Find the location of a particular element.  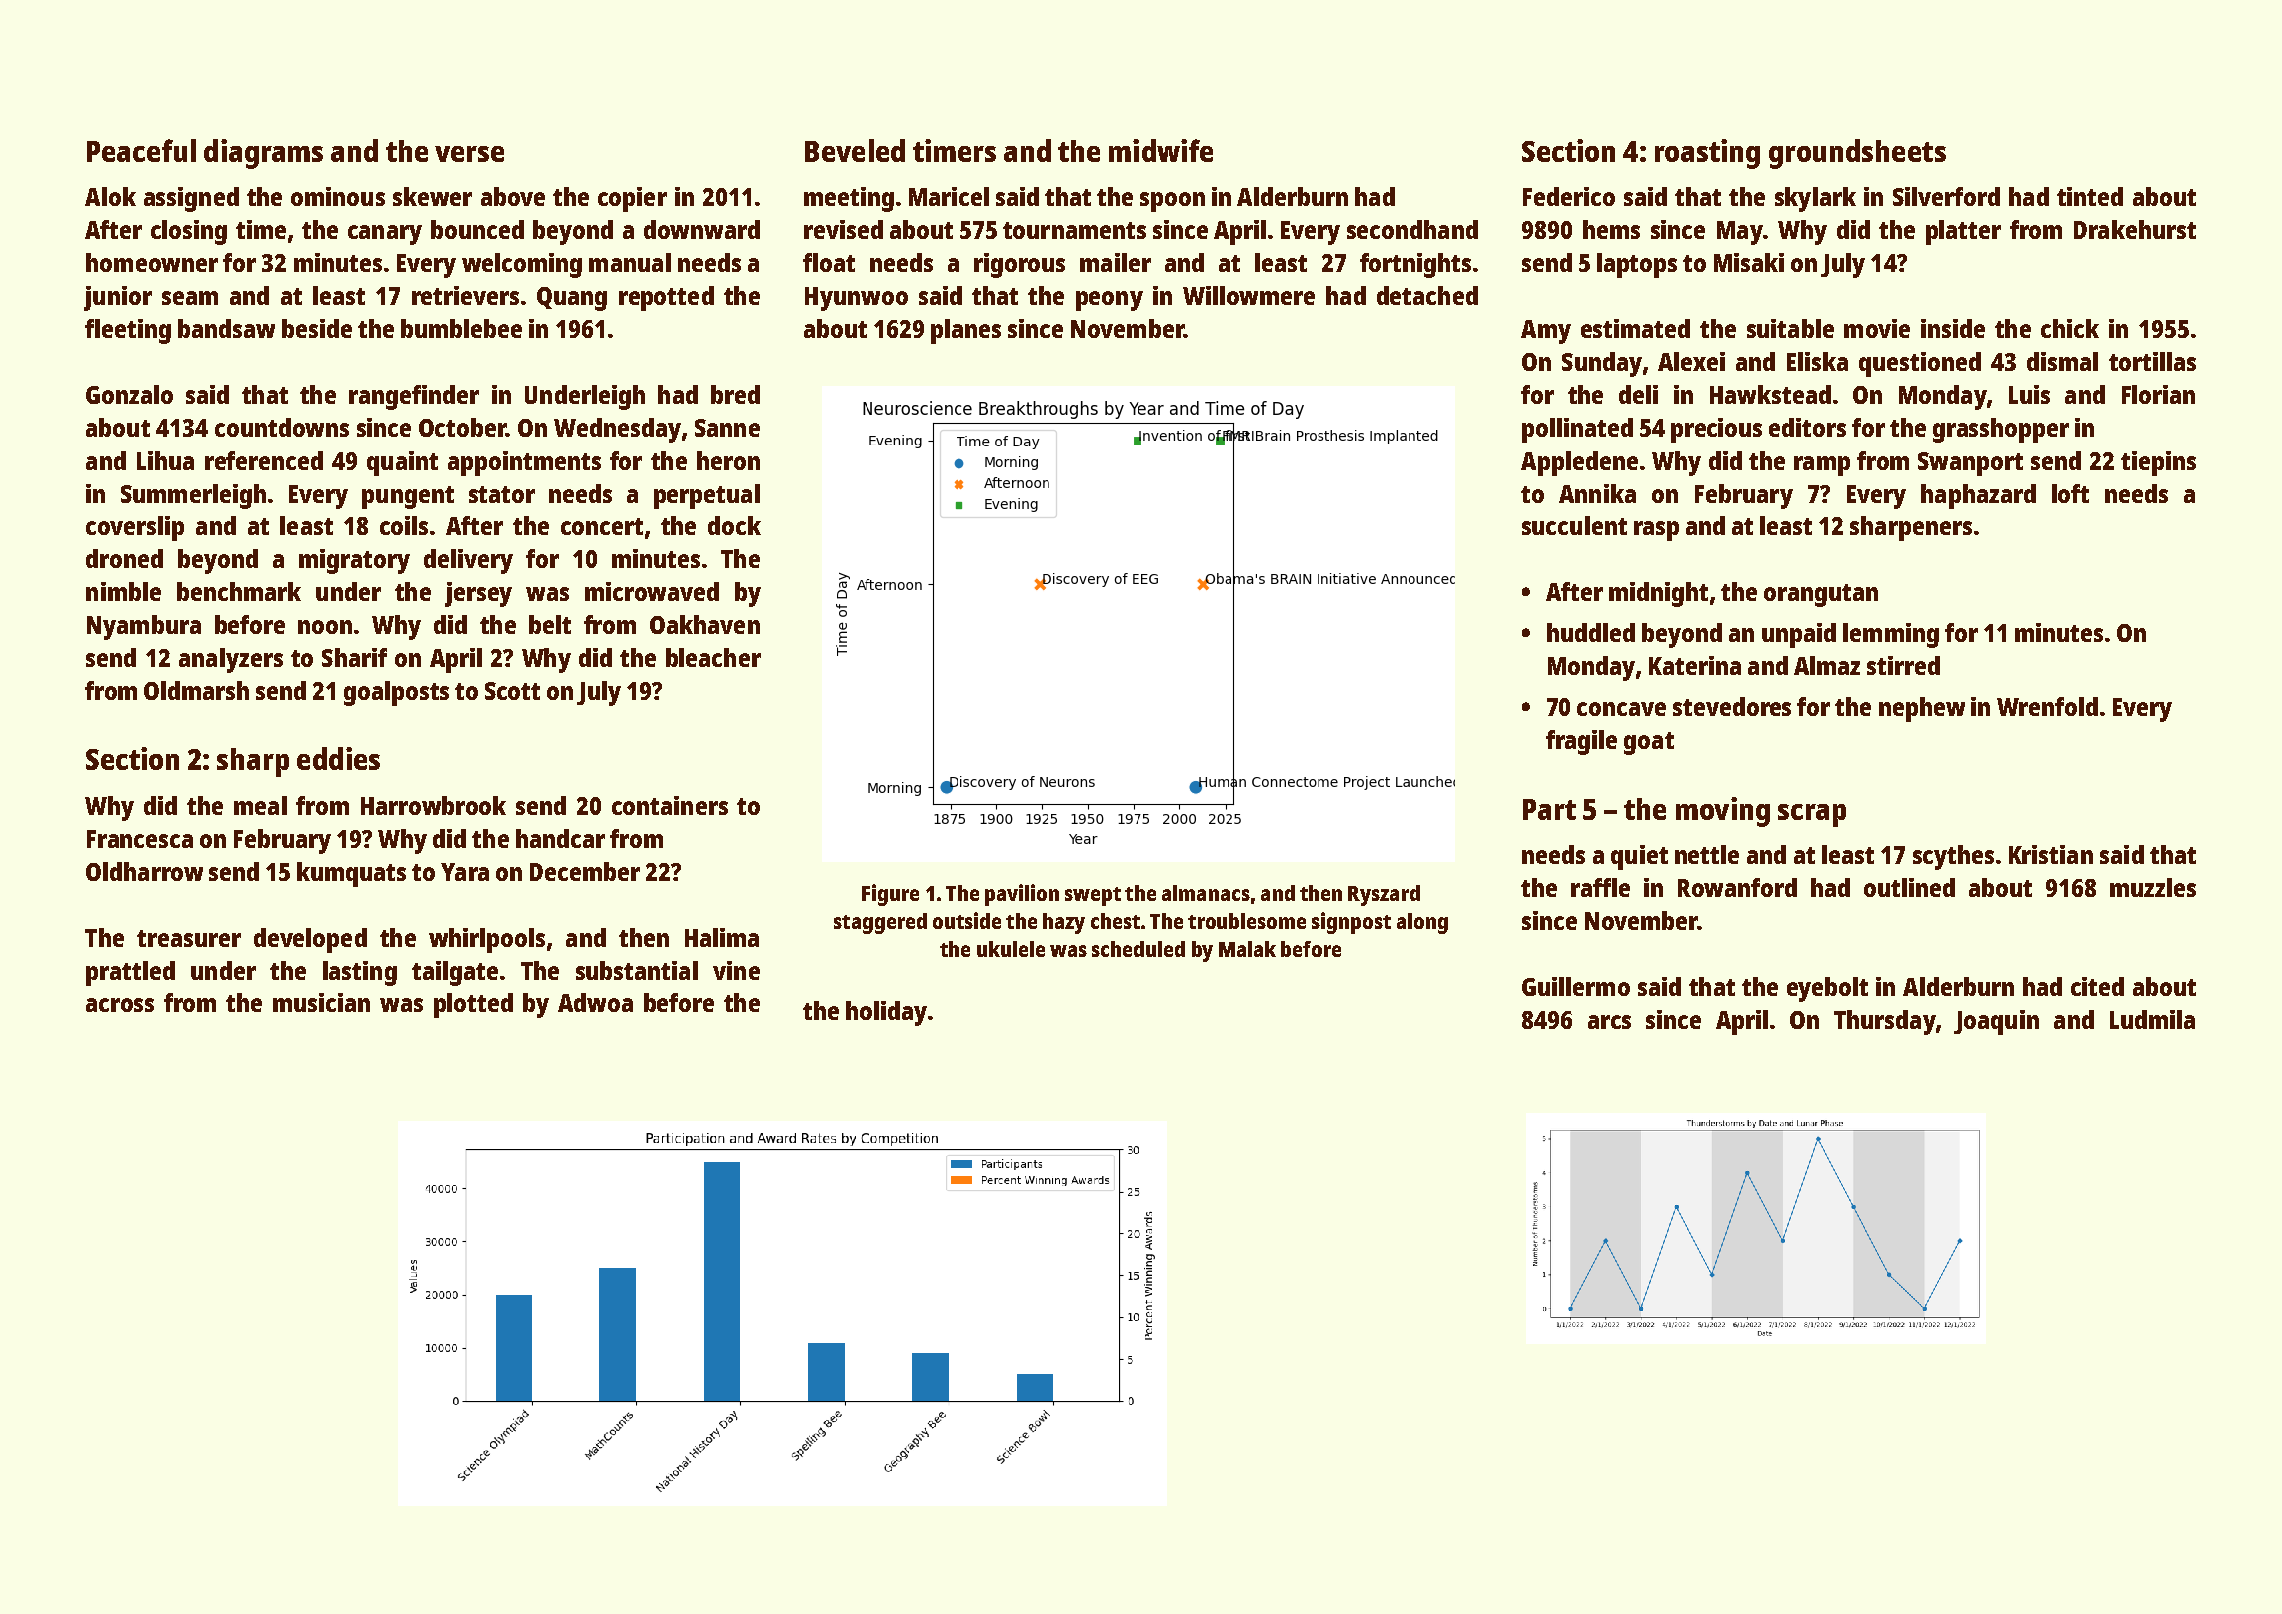

musician is located at coordinates (321, 1002).
